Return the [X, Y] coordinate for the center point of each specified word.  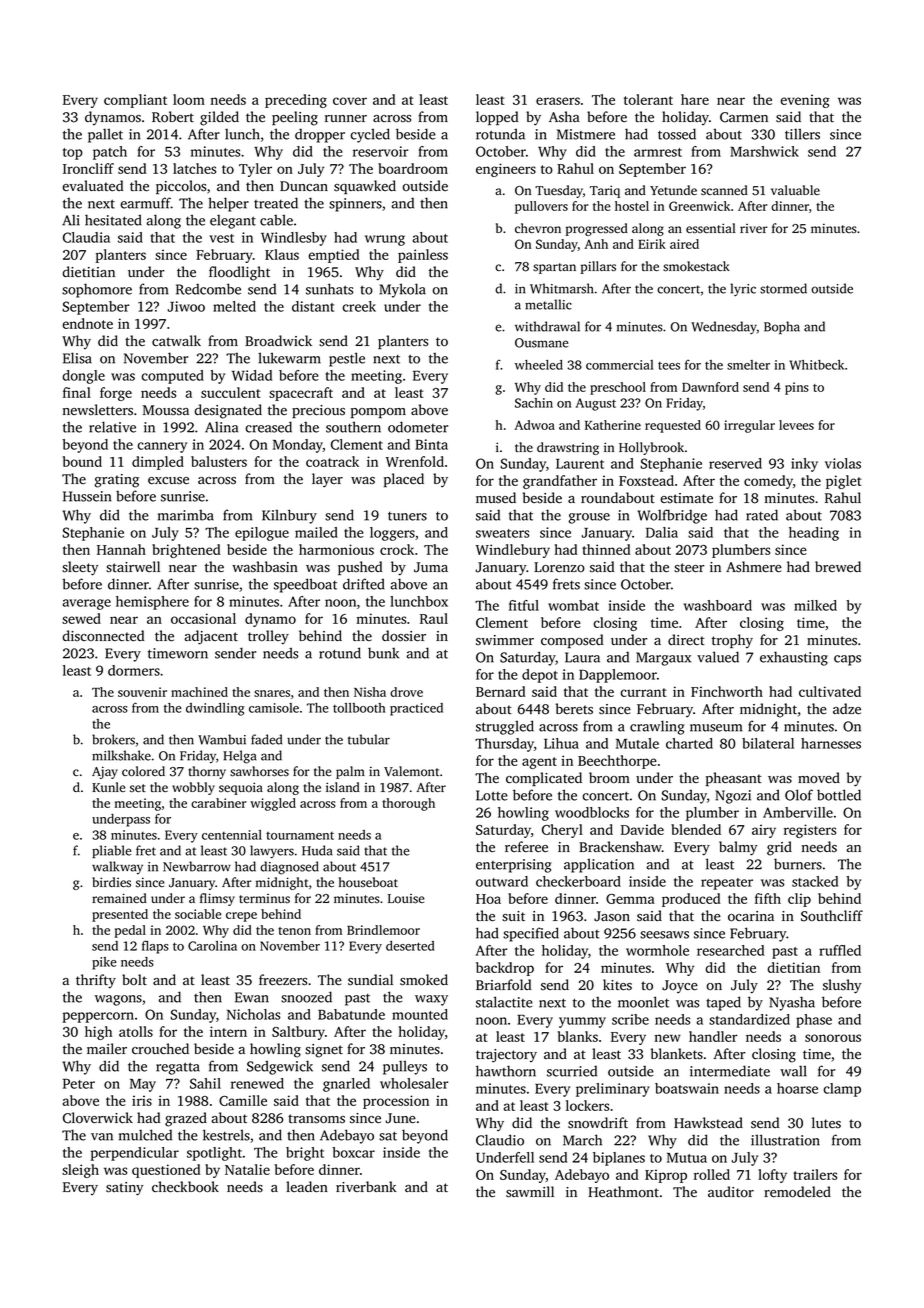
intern [228, 1031]
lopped [497, 118]
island [343, 787]
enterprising [514, 866]
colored [143, 771]
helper [228, 204]
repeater [727, 884]
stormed [783, 288]
